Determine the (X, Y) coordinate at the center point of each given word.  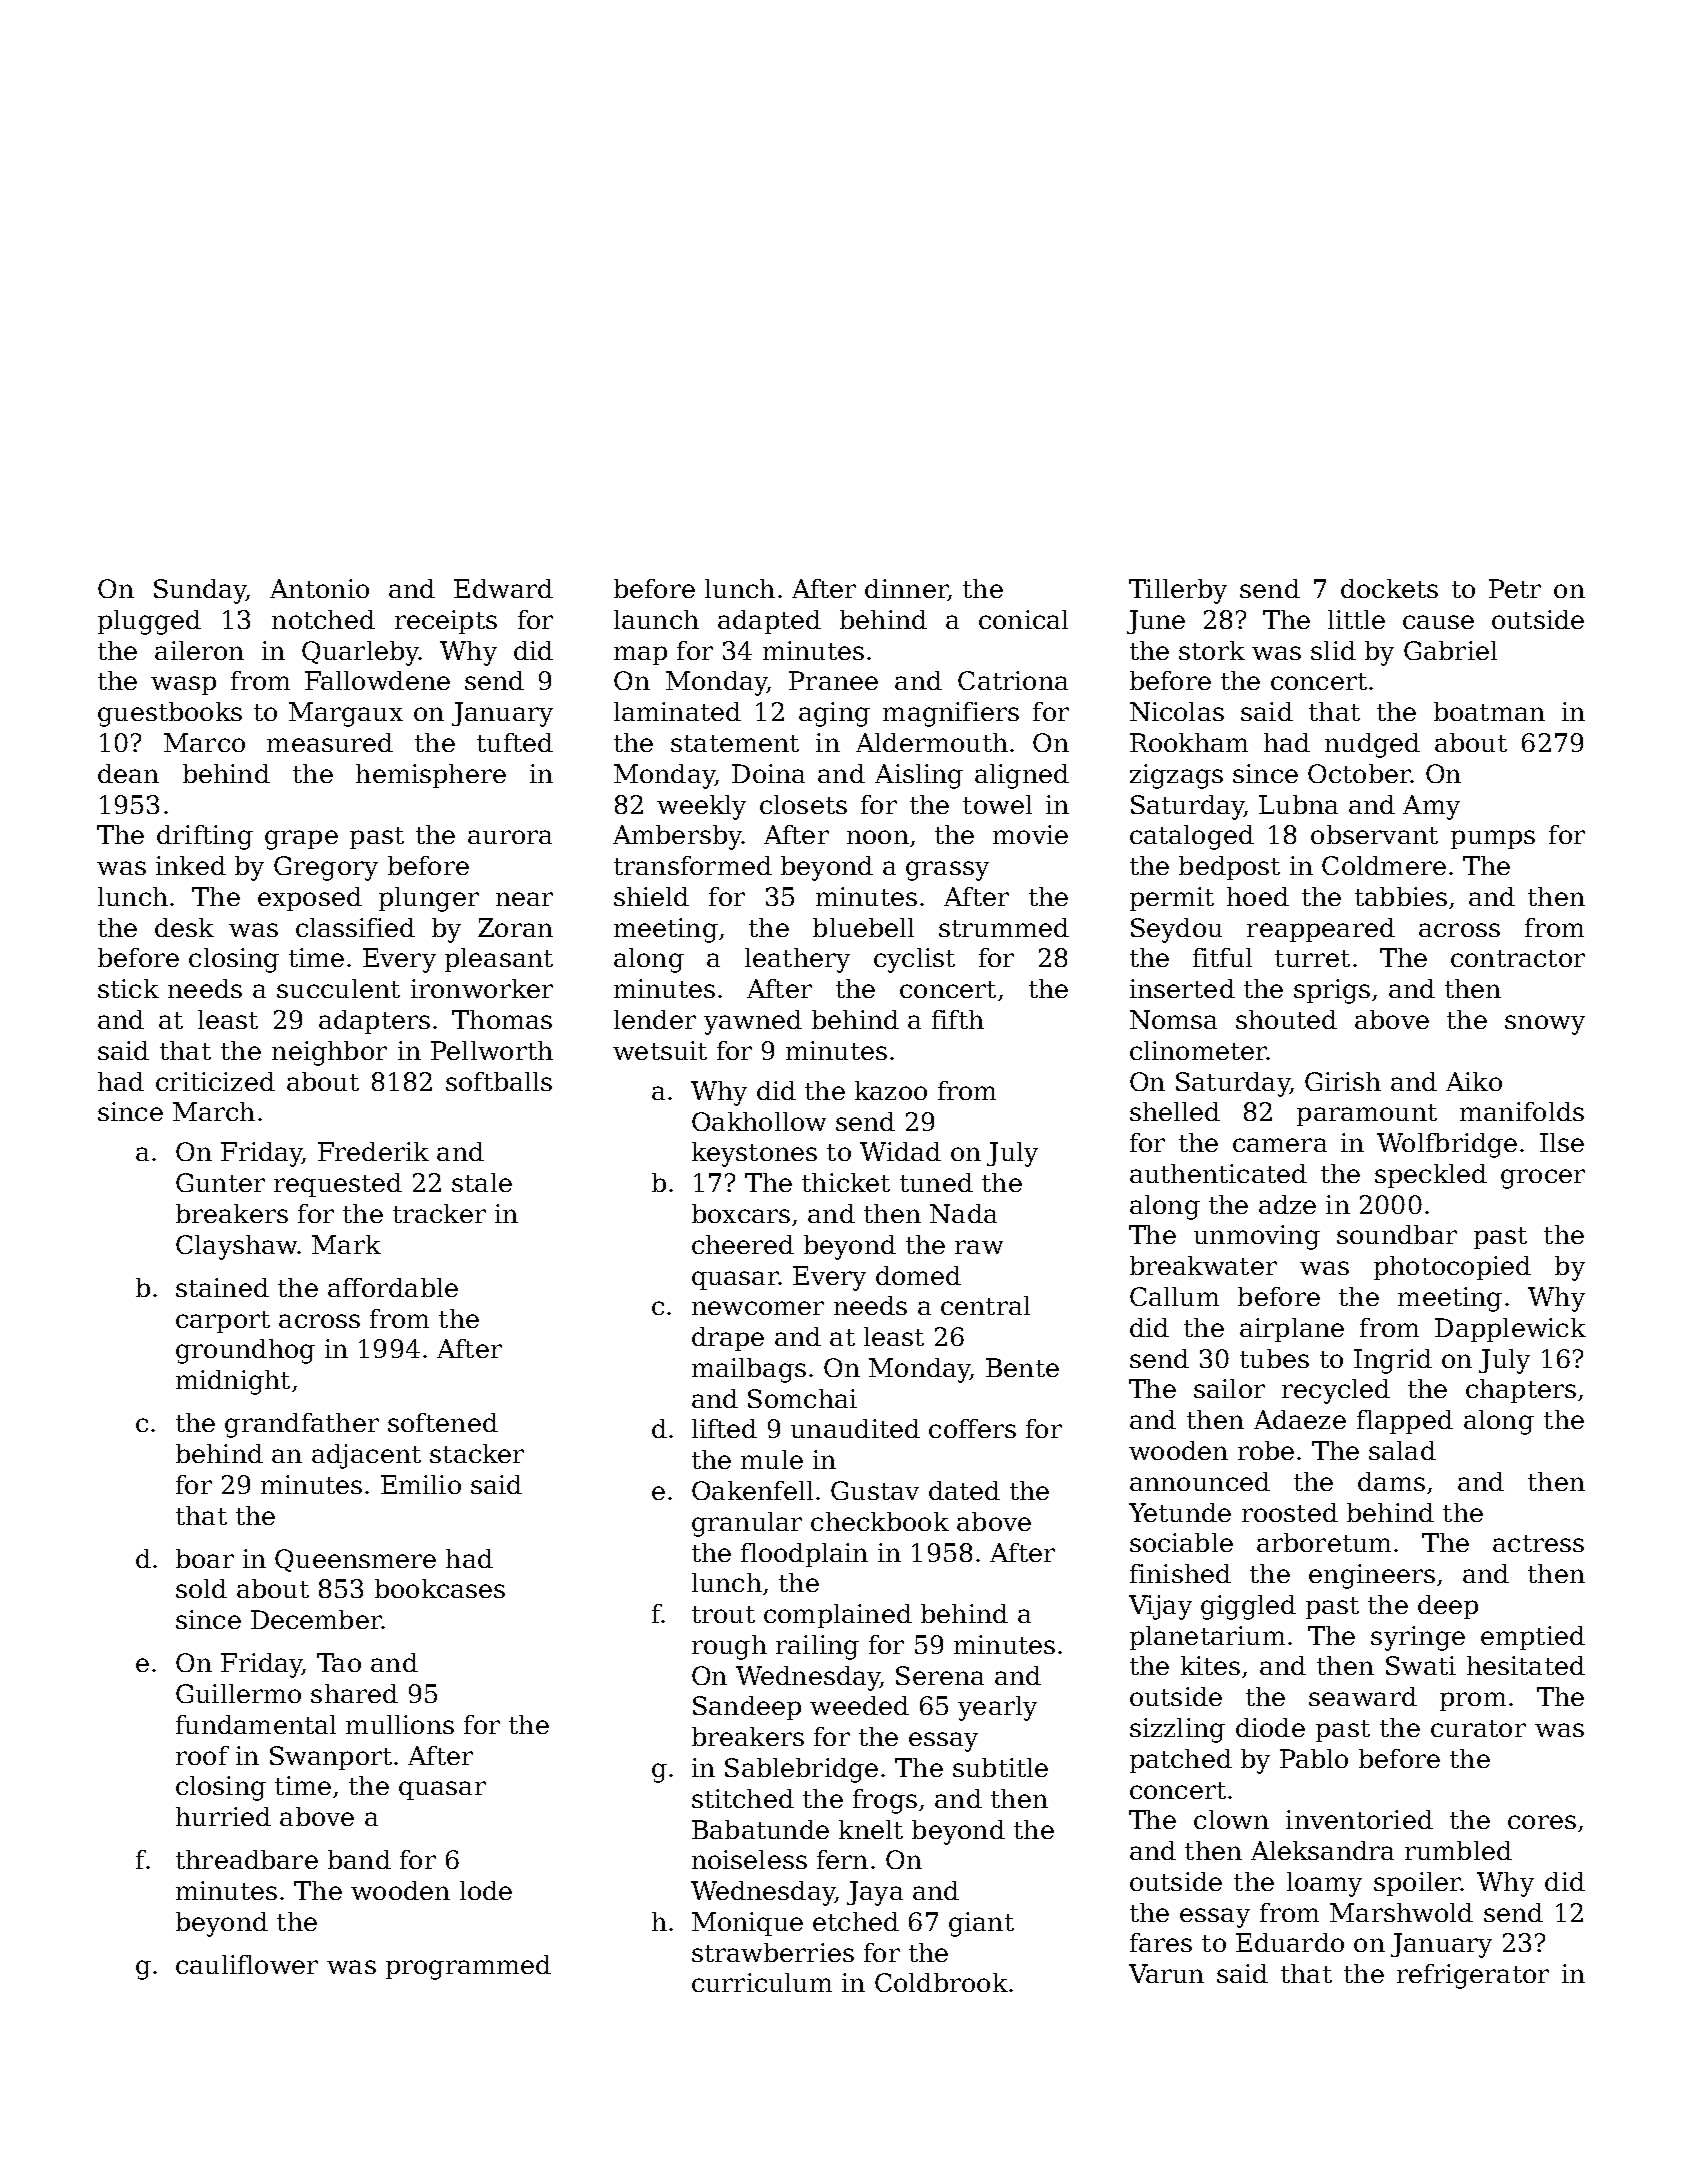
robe (1266, 1450)
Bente (1022, 1367)
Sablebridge (801, 1770)
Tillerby (1178, 591)
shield (651, 896)
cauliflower (247, 1964)
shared (354, 1693)
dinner (906, 590)
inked (191, 865)
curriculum (762, 1982)
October (1360, 773)
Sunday (200, 591)
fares (1161, 1942)
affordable (393, 1287)
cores (1542, 1822)
